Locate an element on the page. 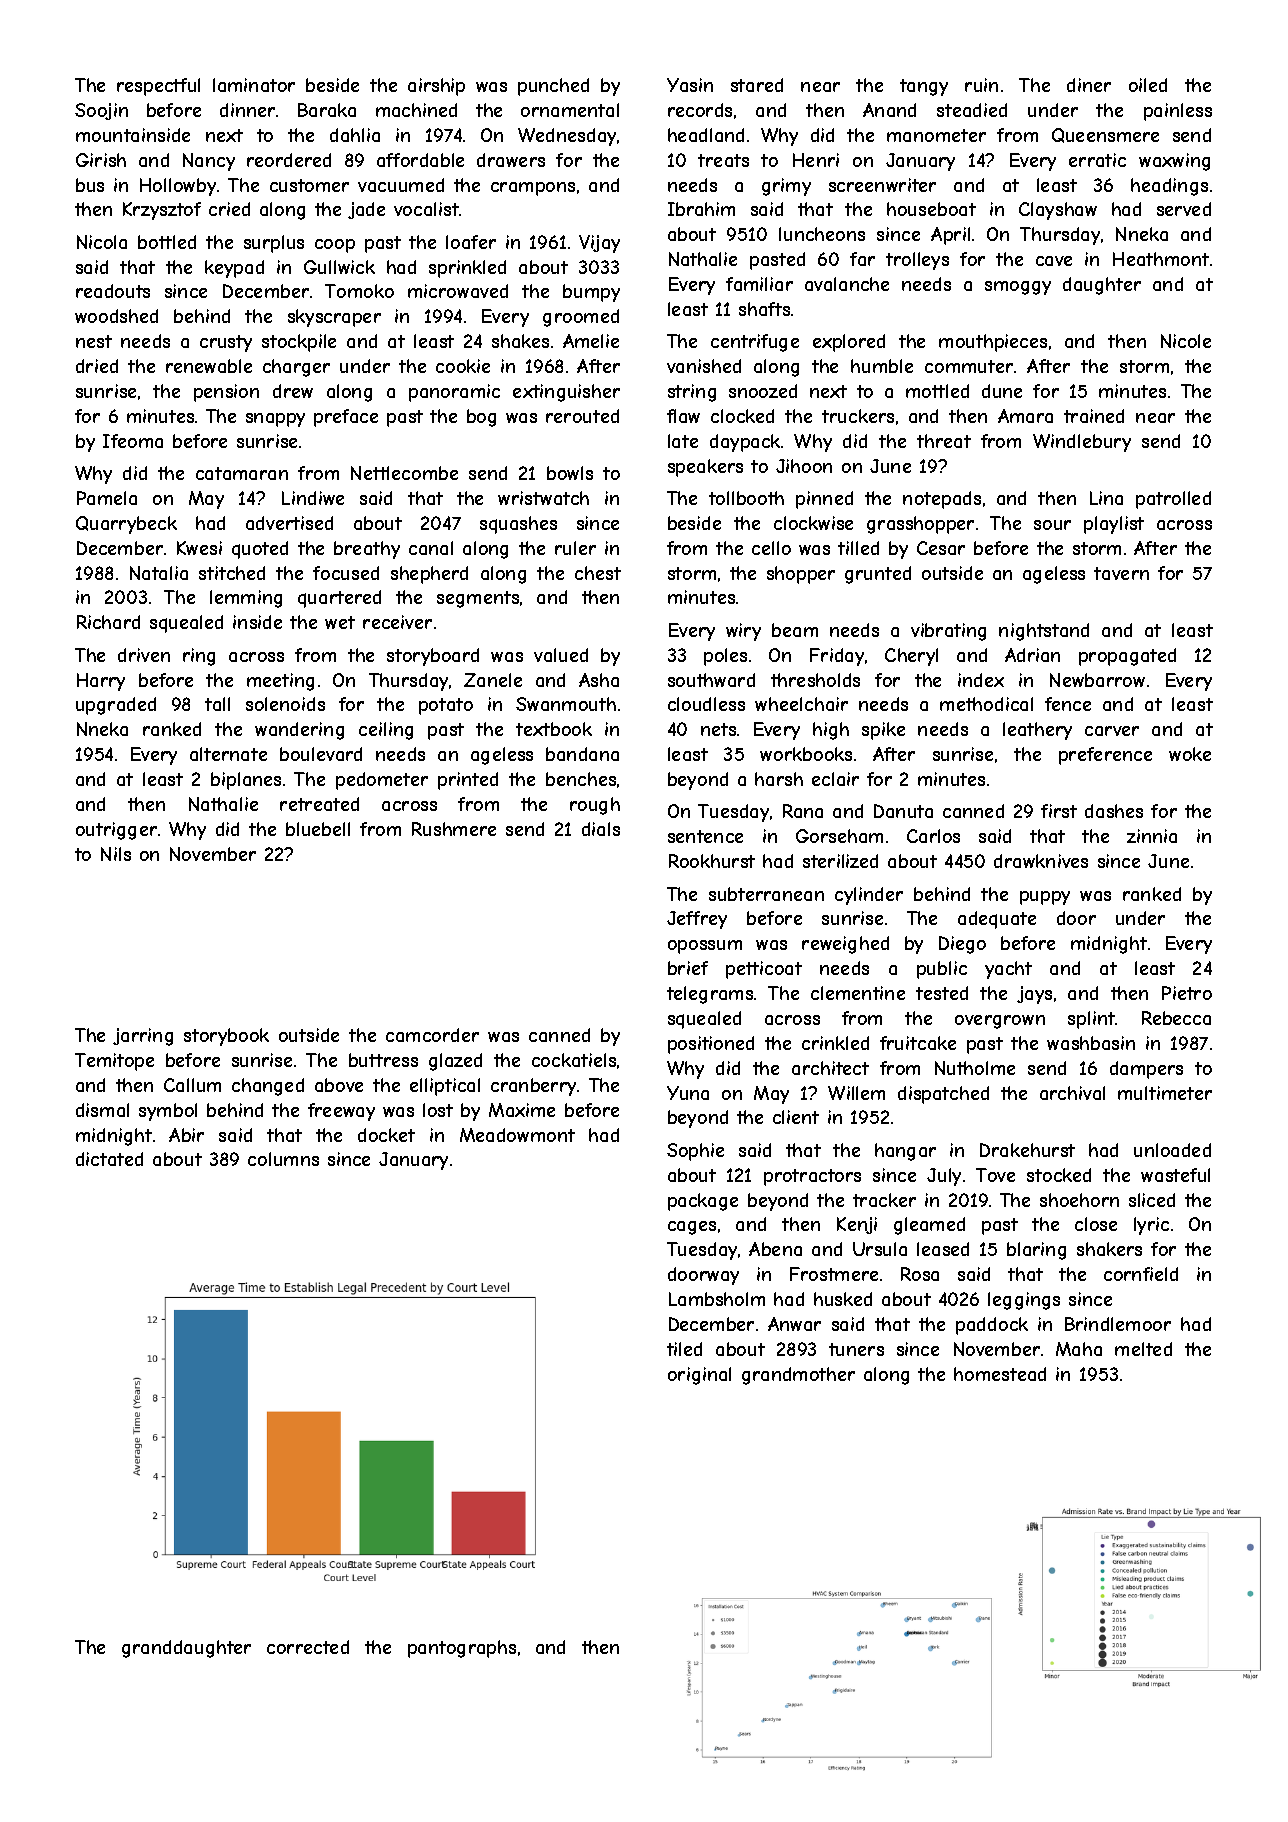  corrected is located at coordinates (308, 1647).
